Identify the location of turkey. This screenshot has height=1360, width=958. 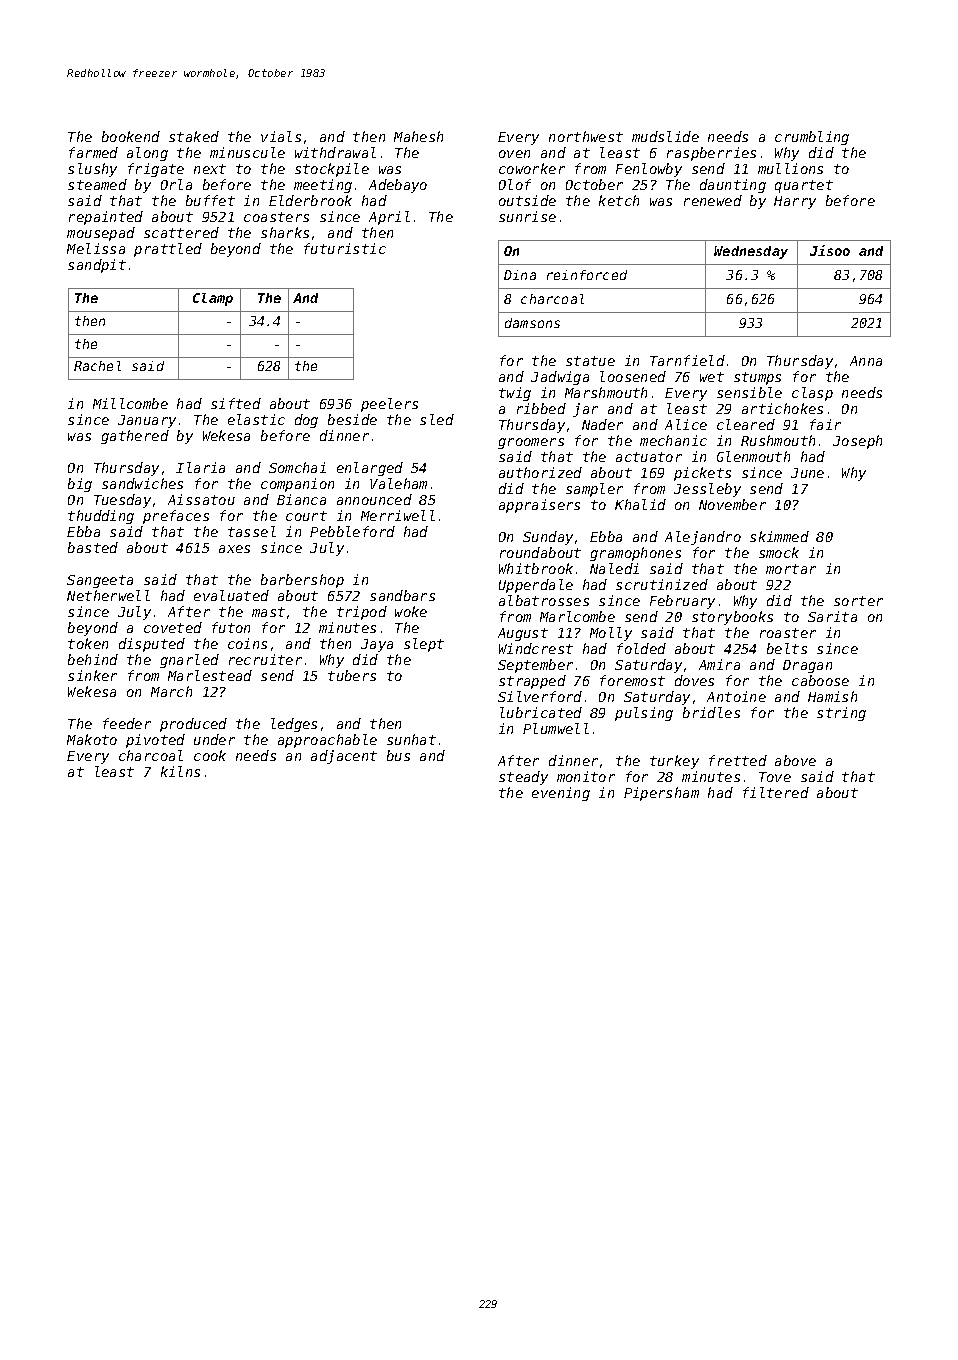
(674, 762).
